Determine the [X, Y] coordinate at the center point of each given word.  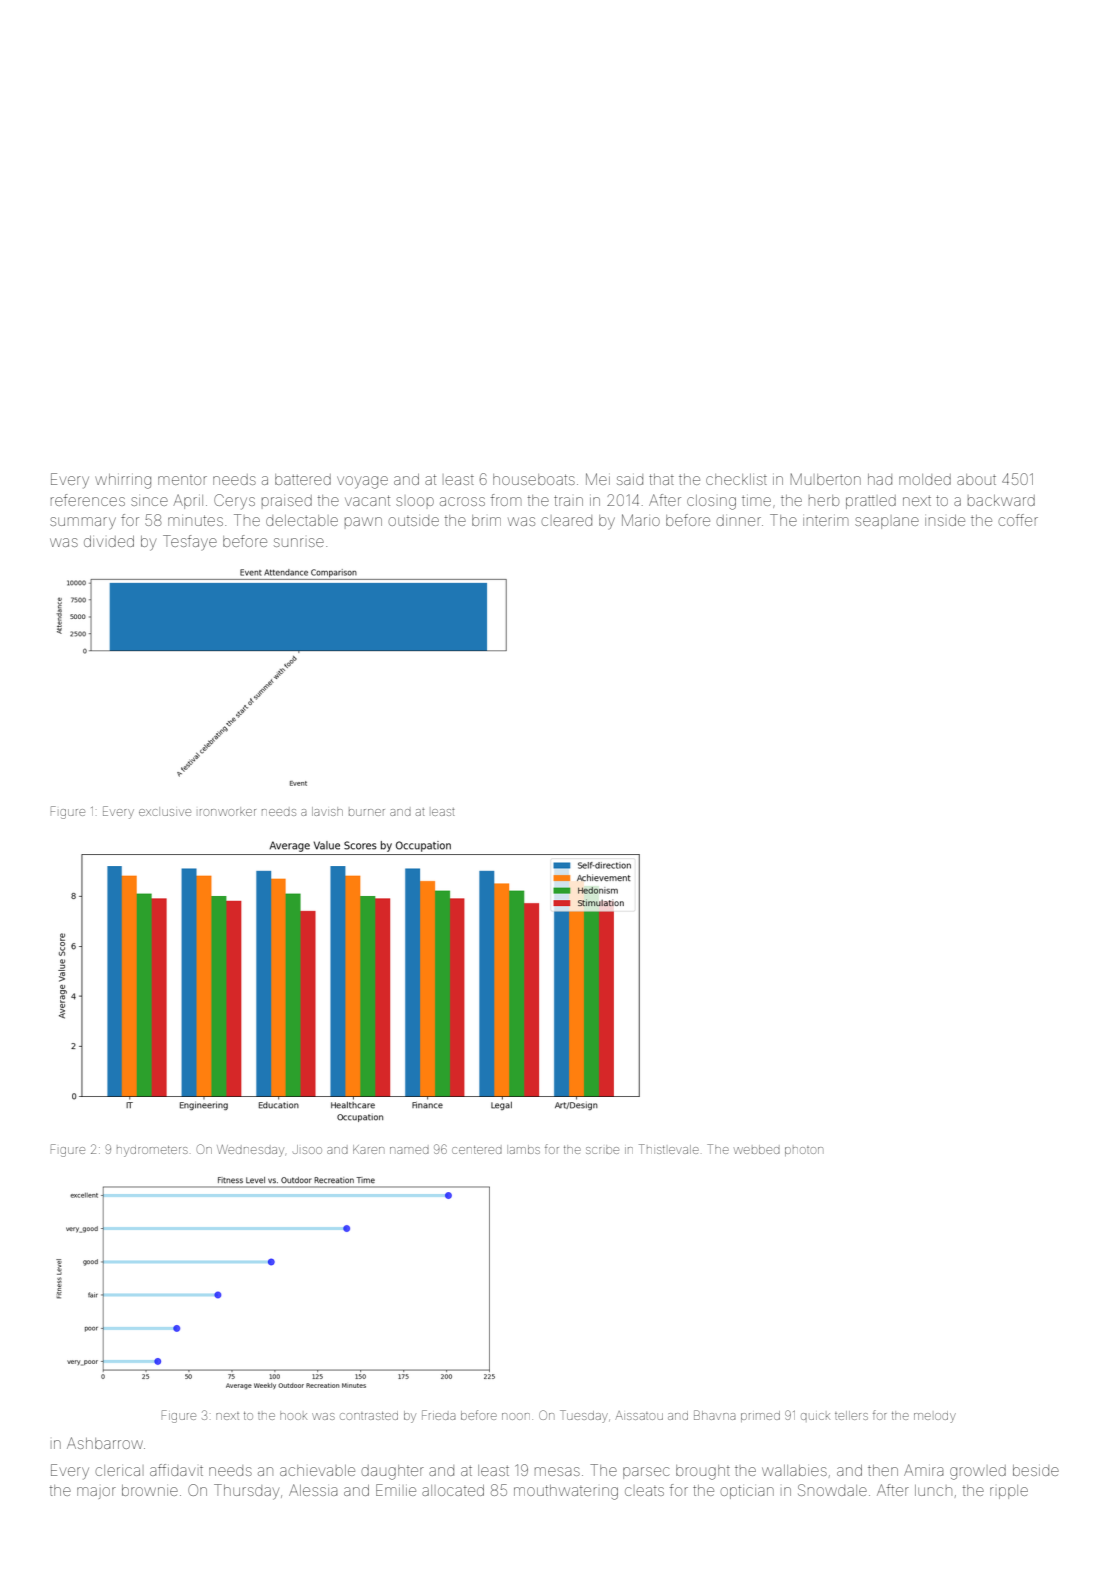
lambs [523, 1149]
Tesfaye [190, 542]
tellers [851, 1415]
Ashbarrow [105, 1443]
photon [804, 1151]
